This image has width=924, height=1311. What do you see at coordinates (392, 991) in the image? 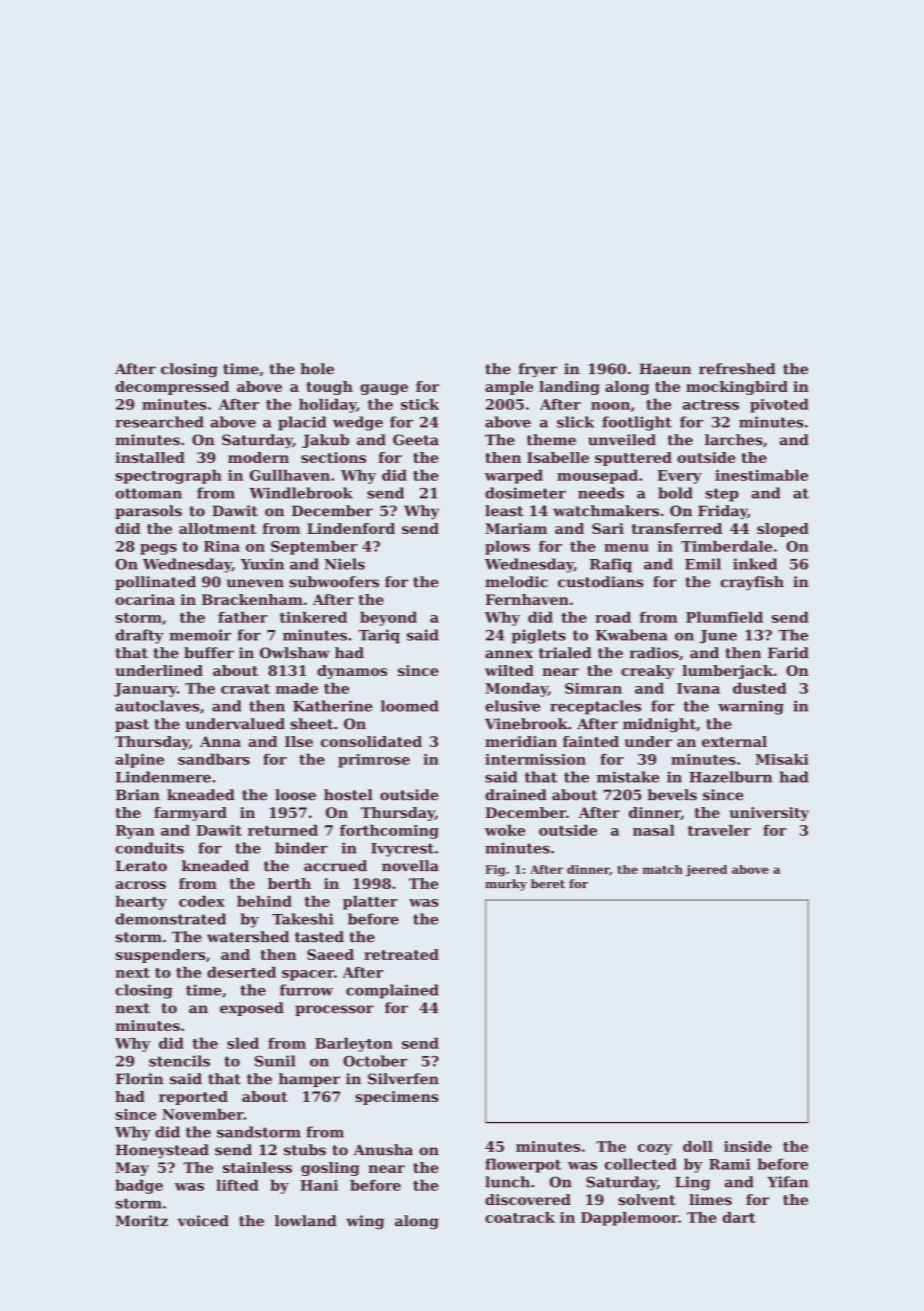
I see `complained` at bounding box center [392, 991].
